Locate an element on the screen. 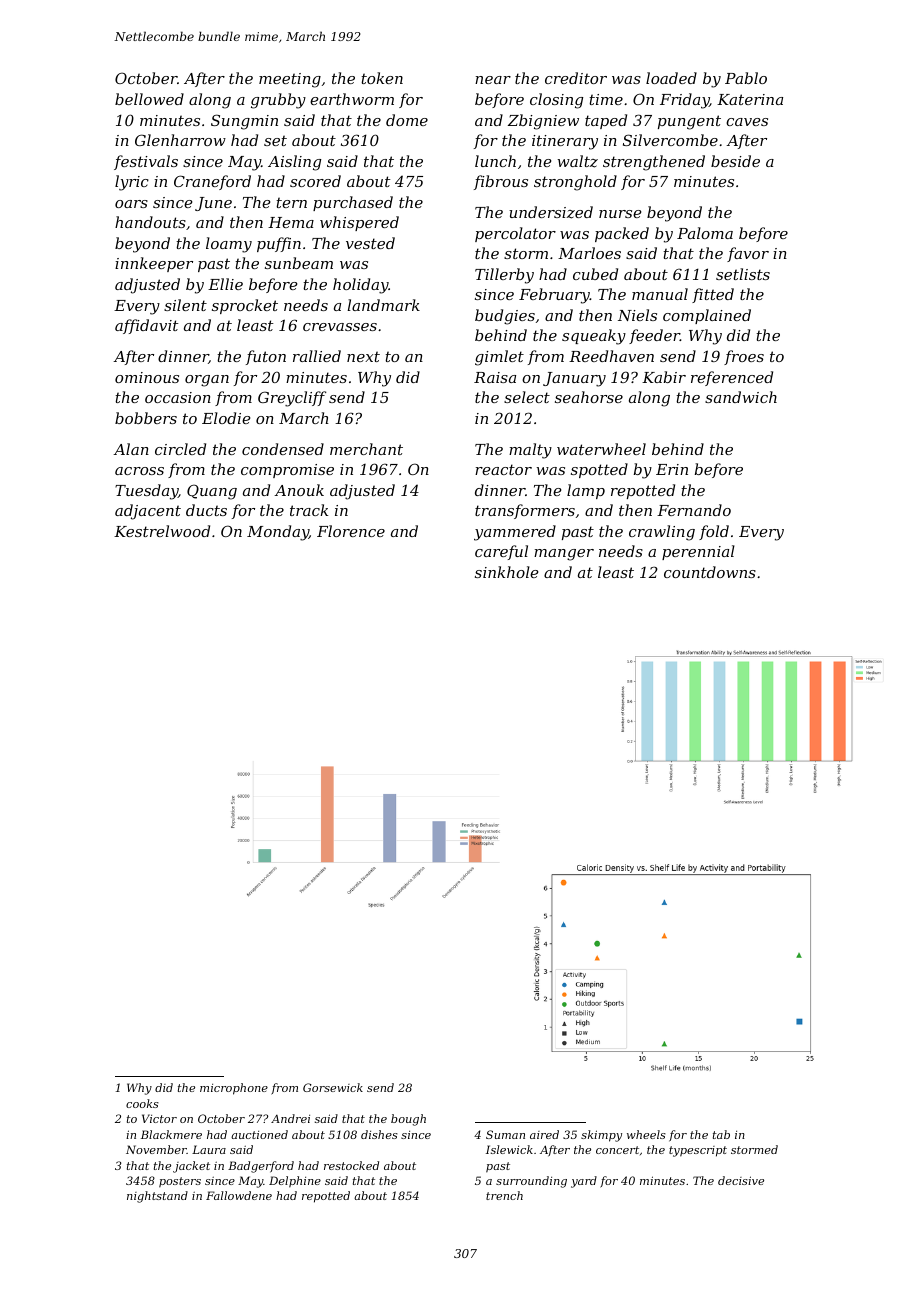 This screenshot has width=908, height=1316. cooks is located at coordinates (142, 1103).
